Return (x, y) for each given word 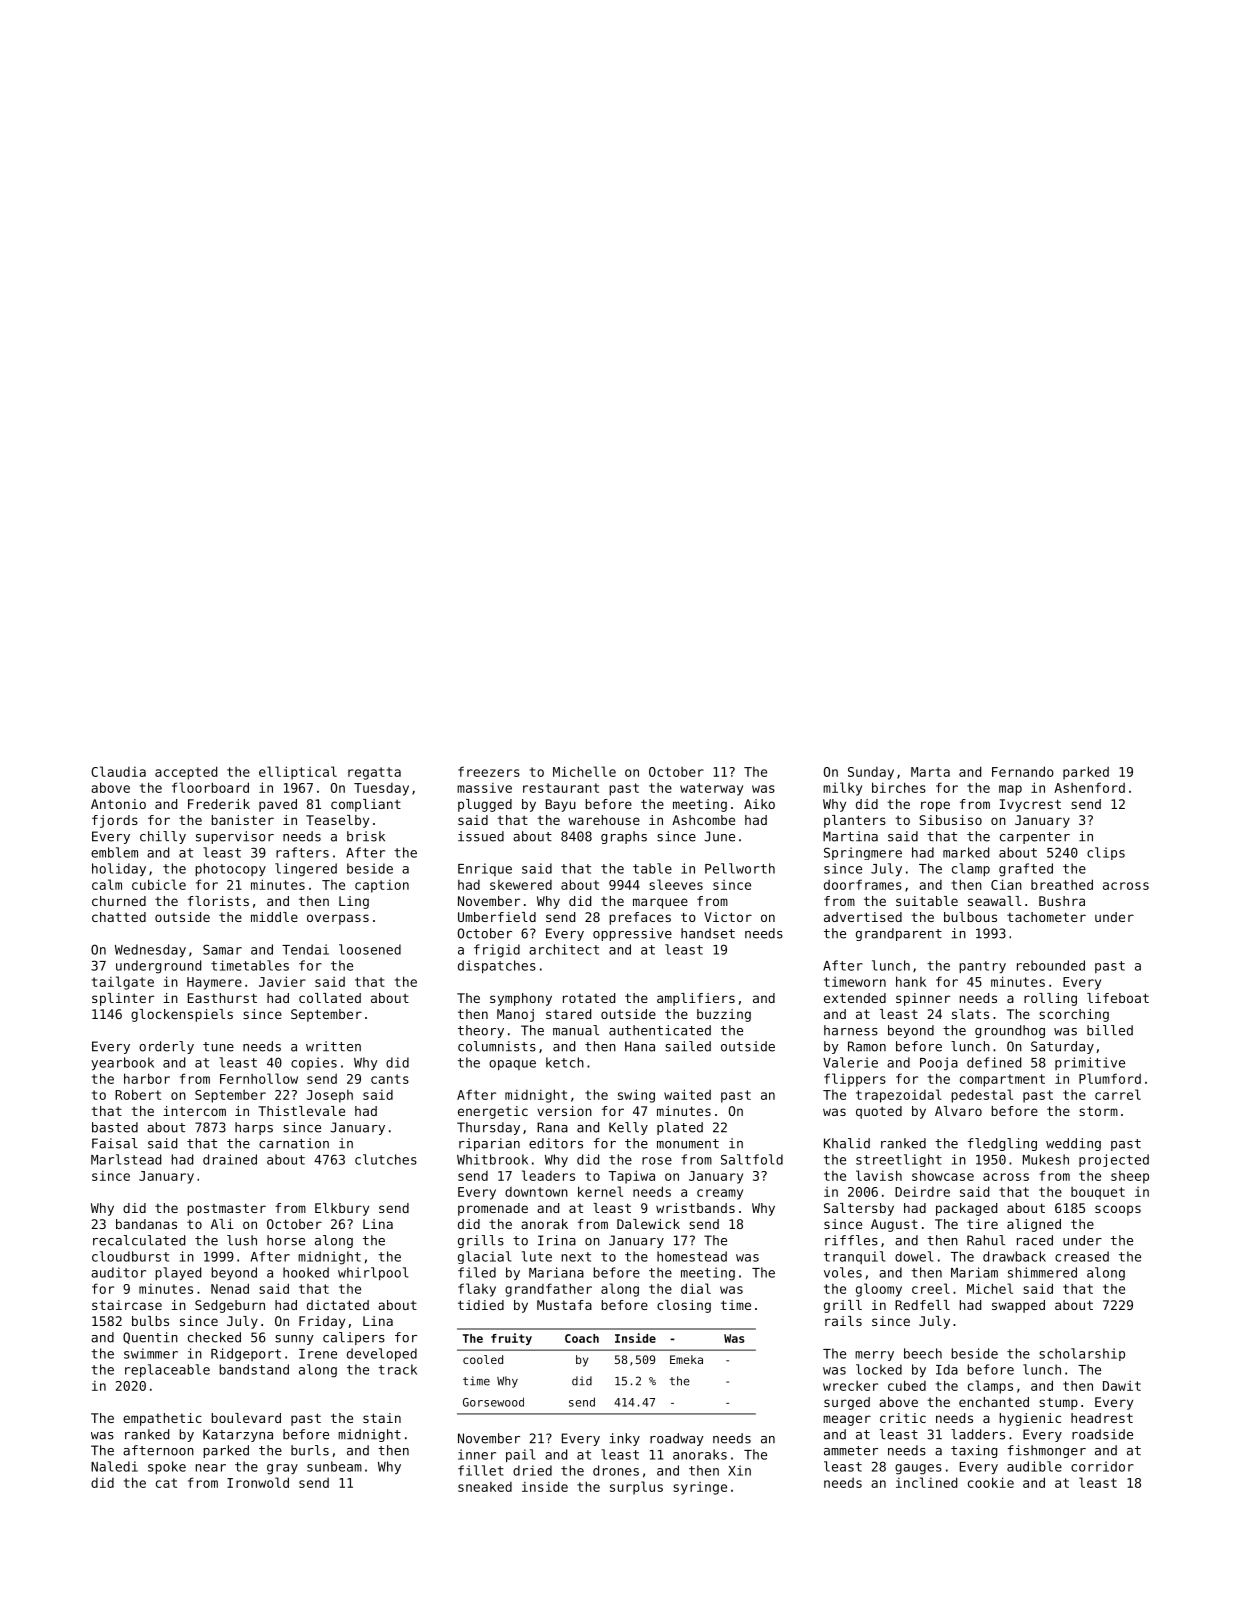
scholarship (1082, 1354)
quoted (879, 1112)
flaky (477, 1290)
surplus (636, 1488)
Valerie (850, 1062)
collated (330, 998)
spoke (167, 1467)
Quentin (150, 1338)
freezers (489, 771)
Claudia (118, 771)
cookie (991, 1482)
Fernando (1023, 771)
